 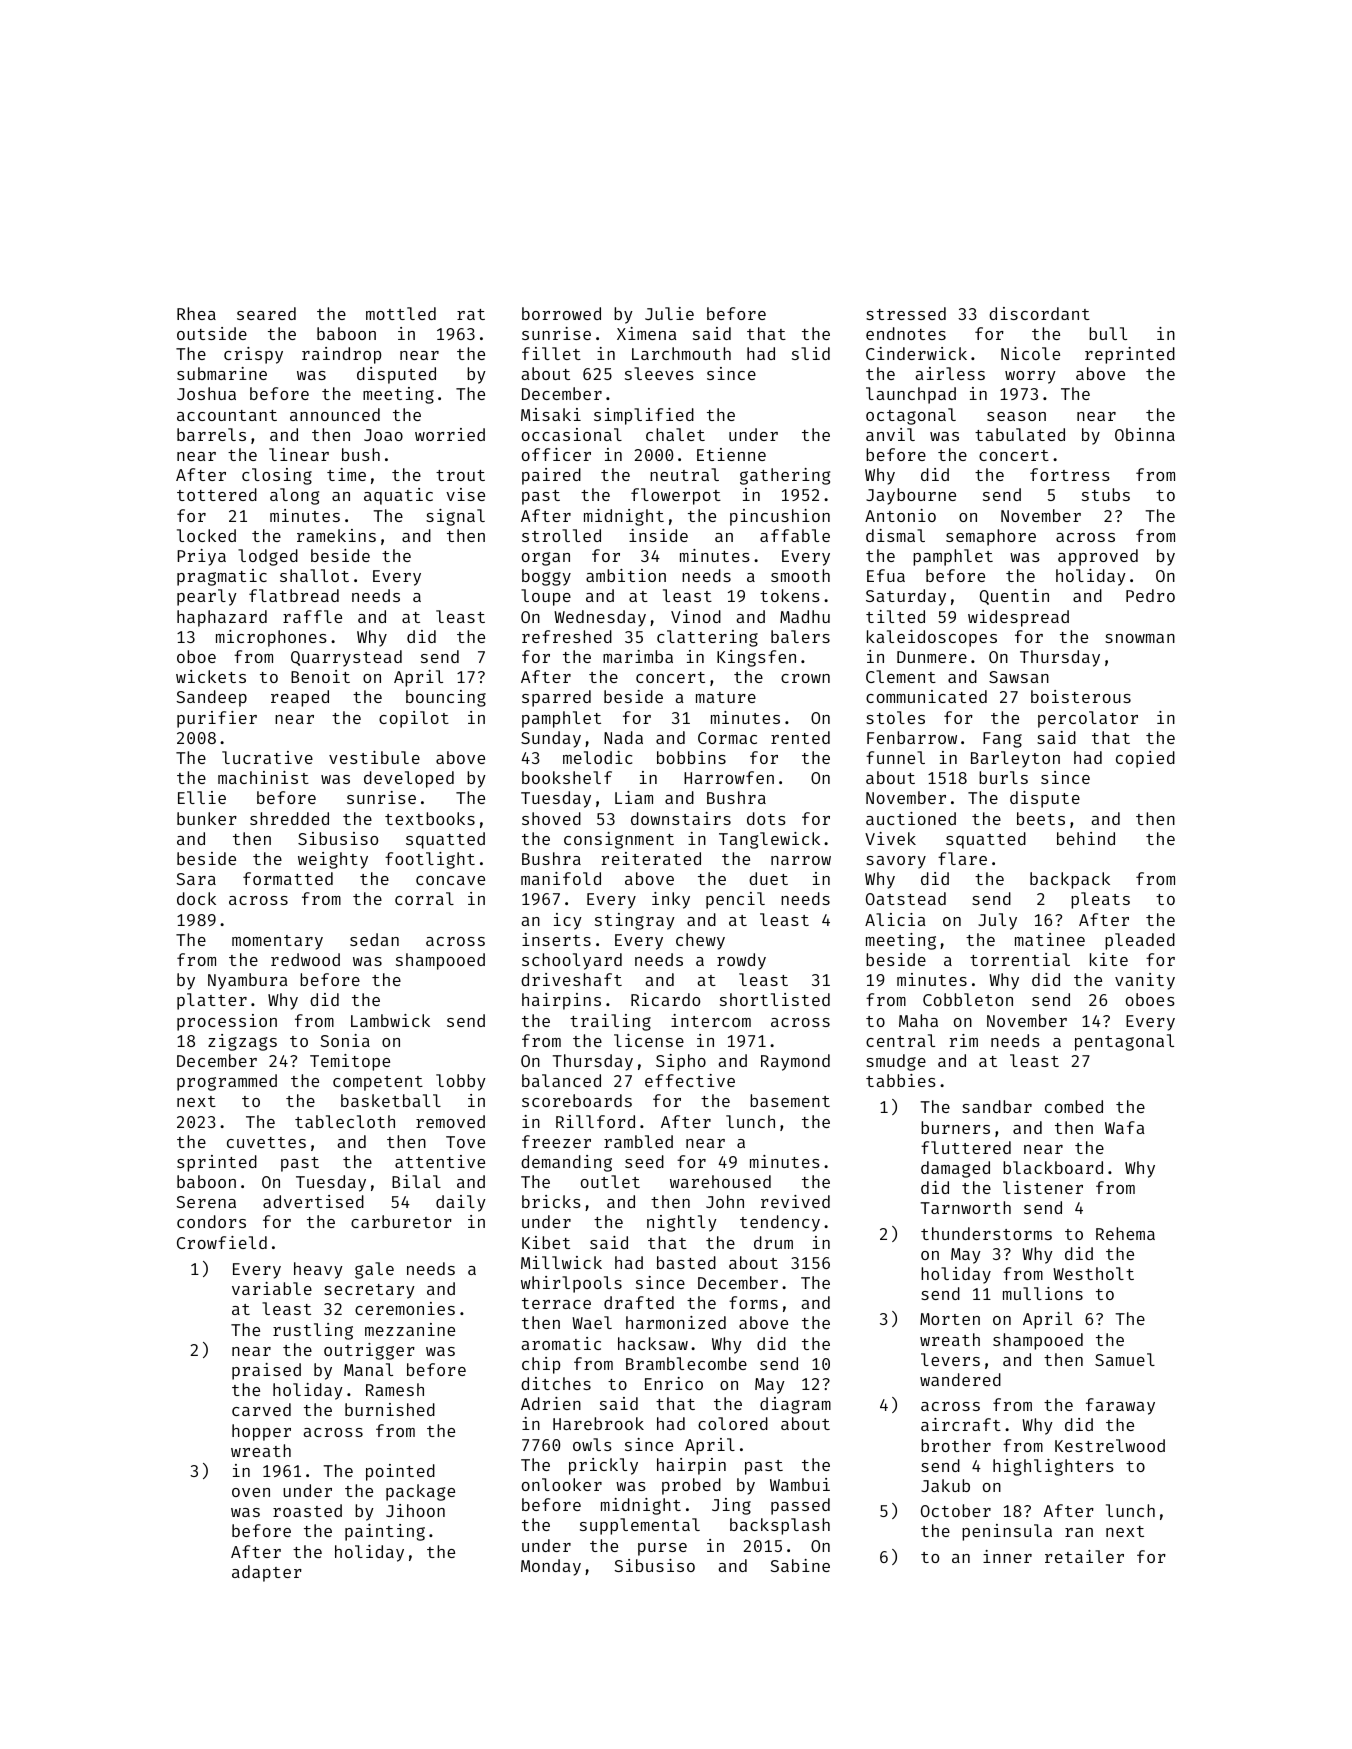 I want to click on sedan, so click(x=374, y=939).
